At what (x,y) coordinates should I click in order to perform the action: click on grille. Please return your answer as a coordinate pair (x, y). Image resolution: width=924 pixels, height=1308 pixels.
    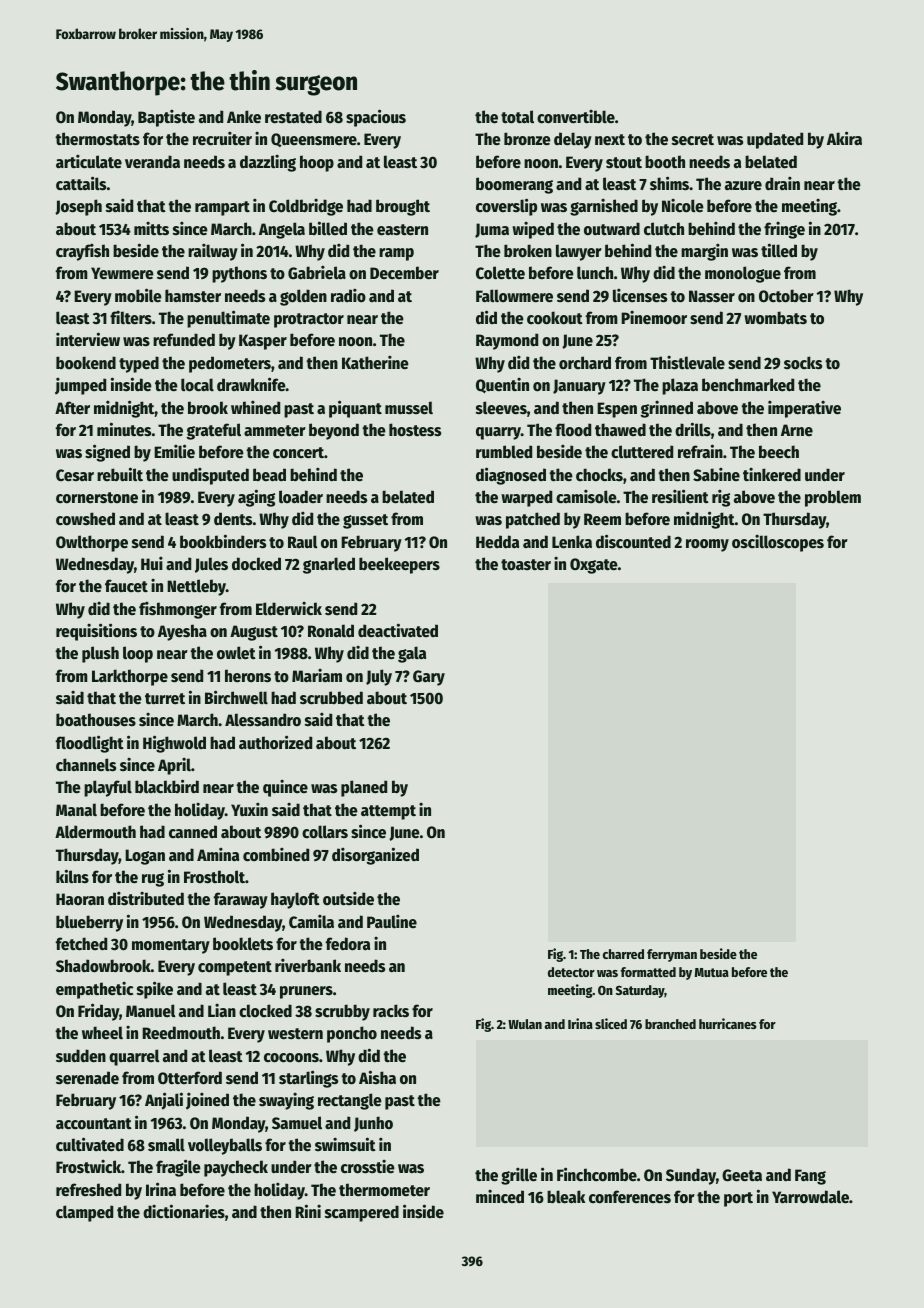
    Looking at the image, I should click on (519, 1176).
